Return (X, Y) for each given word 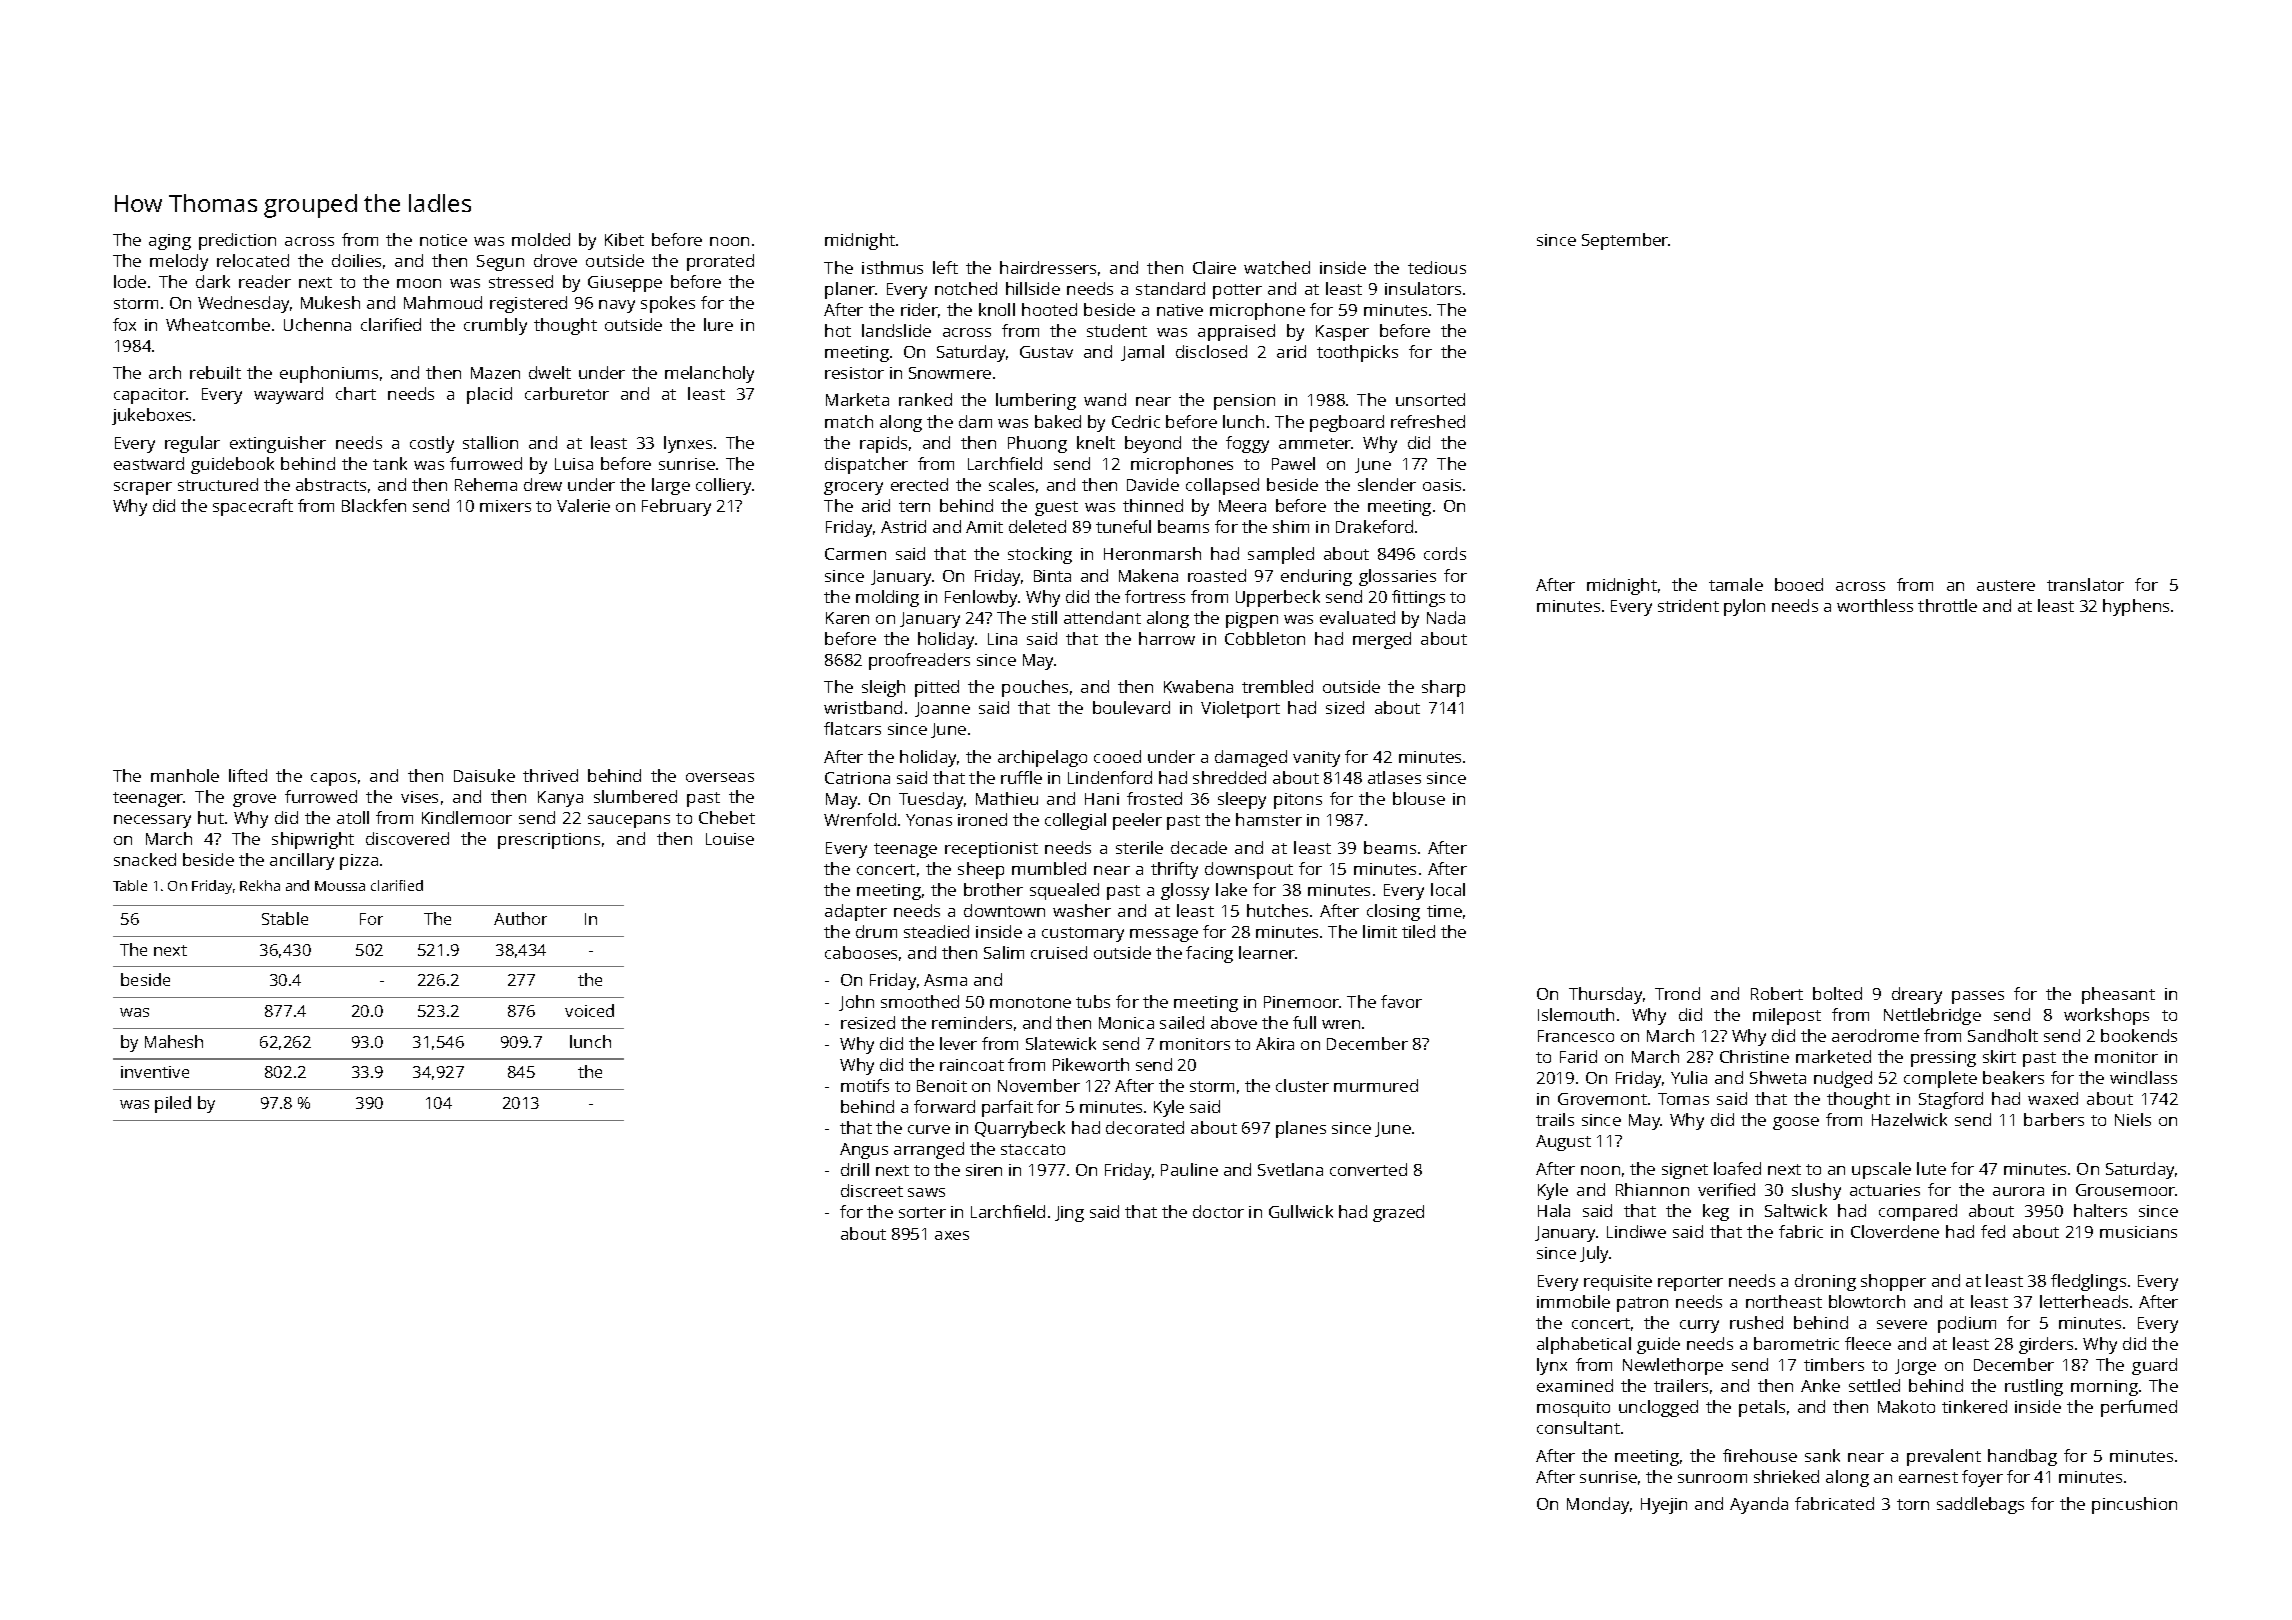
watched (1277, 267)
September (1625, 241)
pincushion (2134, 1505)
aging (170, 242)
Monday (1598, 1505)
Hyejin (1664, 1506)
